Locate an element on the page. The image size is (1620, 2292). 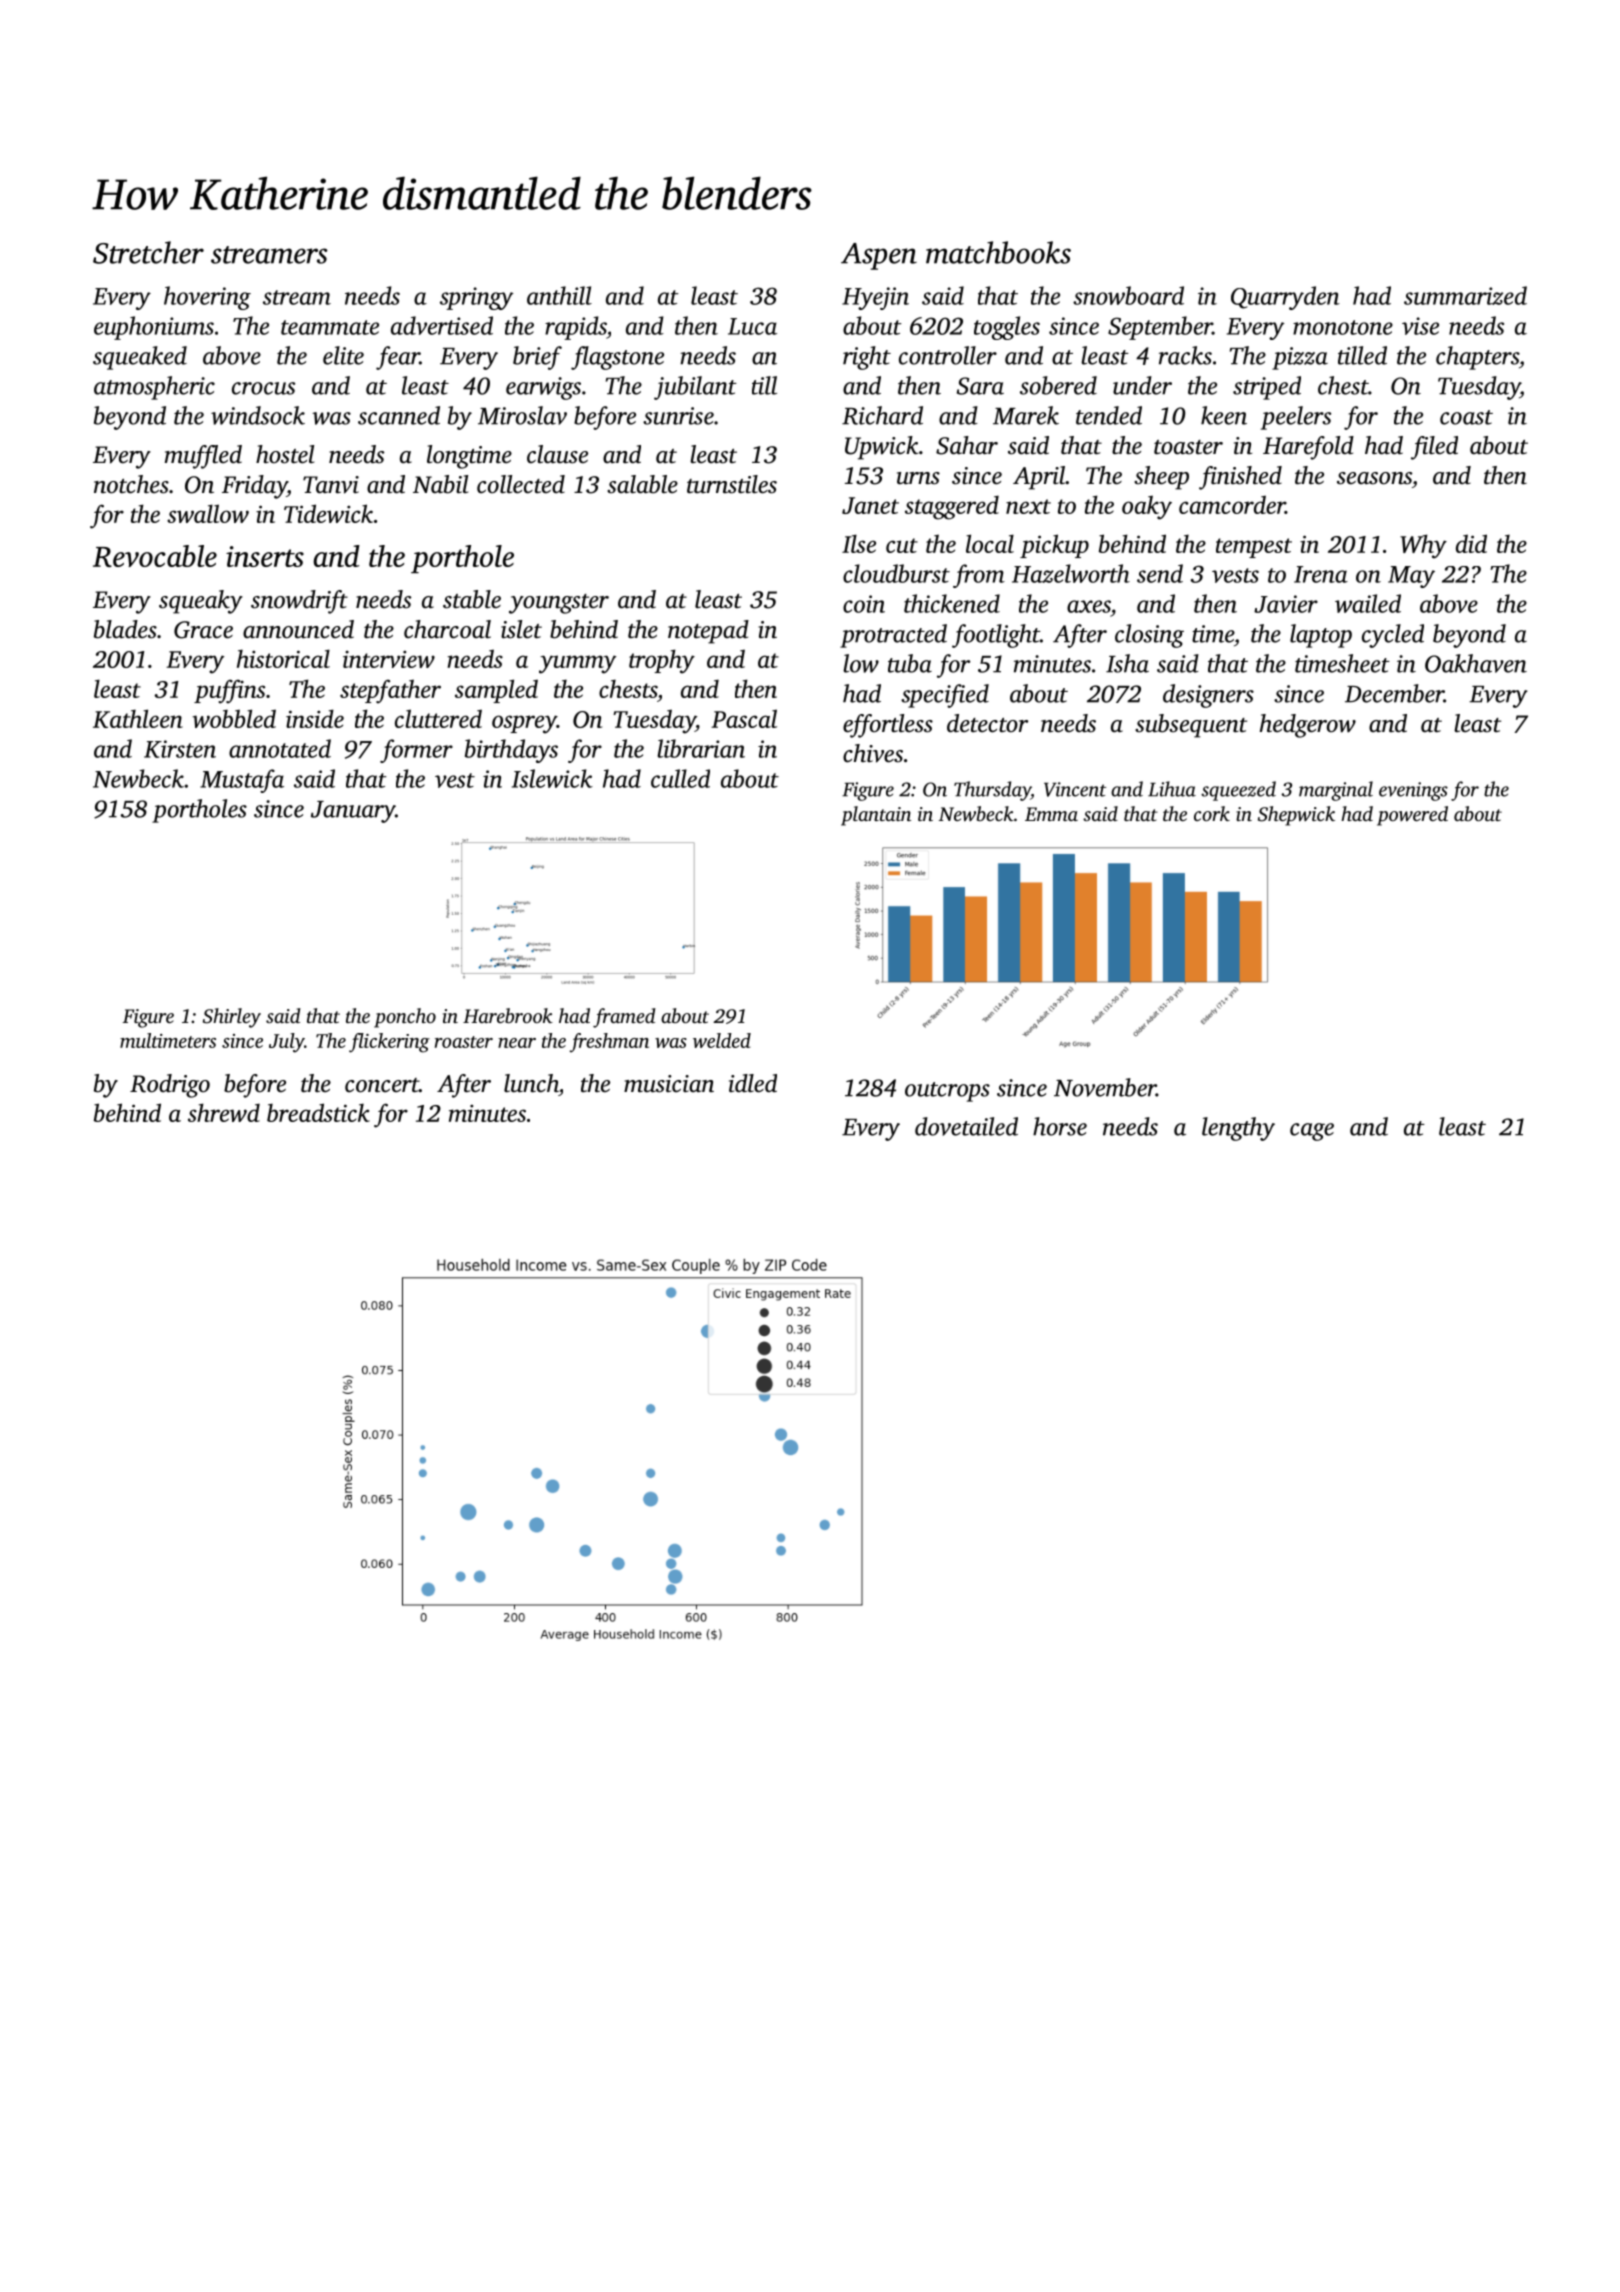
Shepwick is located at coordinates (1296, 816).
